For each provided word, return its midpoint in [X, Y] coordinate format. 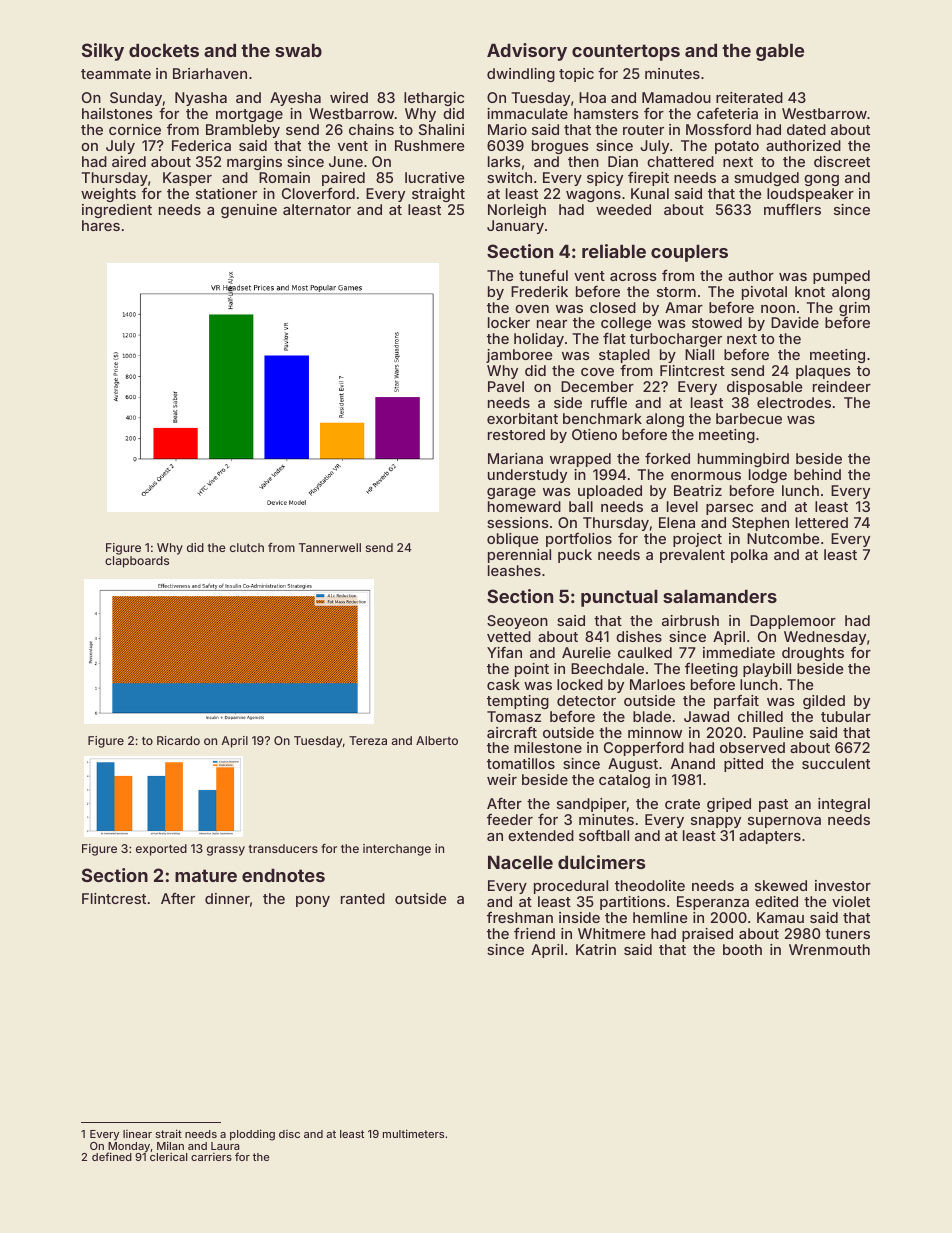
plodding [252, 1135]
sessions [518, 522]
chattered [680, 161]
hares [101, 225]
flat [614, 338]
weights [108, 195]
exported [161, 850]
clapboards [137, 562]
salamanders [720, 596]
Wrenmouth [829, 949]
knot [810, 291]
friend [534, 933]
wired [349, 97]
